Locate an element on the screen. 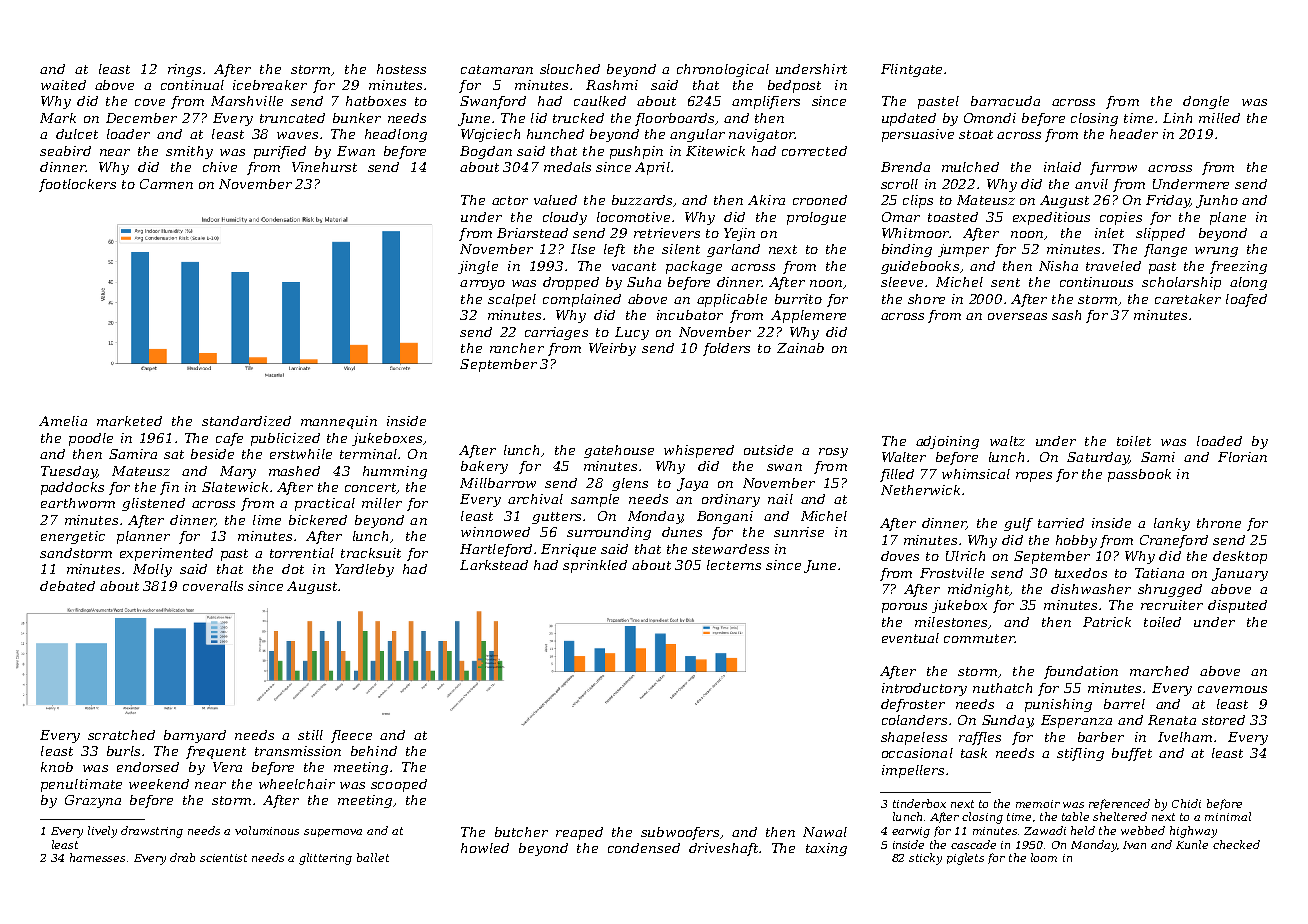 The width and height of the screenshot is (1308, 924). Amelia is located at coordinates (63, 421).
